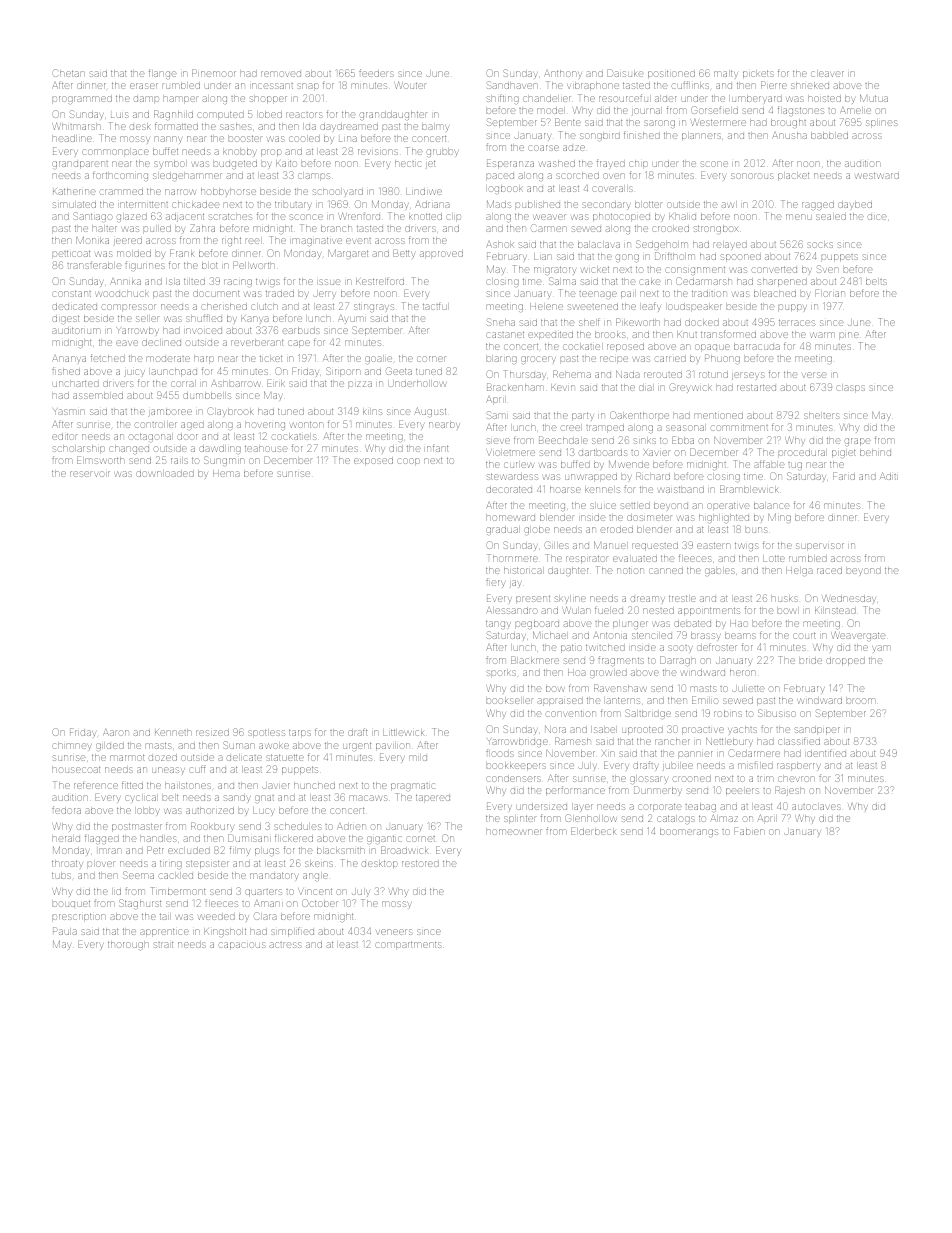 The height and width of the document is (1233, 952). What do you see at coordinates (772, 506) in the document?
I see `balance` at bounding box center [772, 506].
